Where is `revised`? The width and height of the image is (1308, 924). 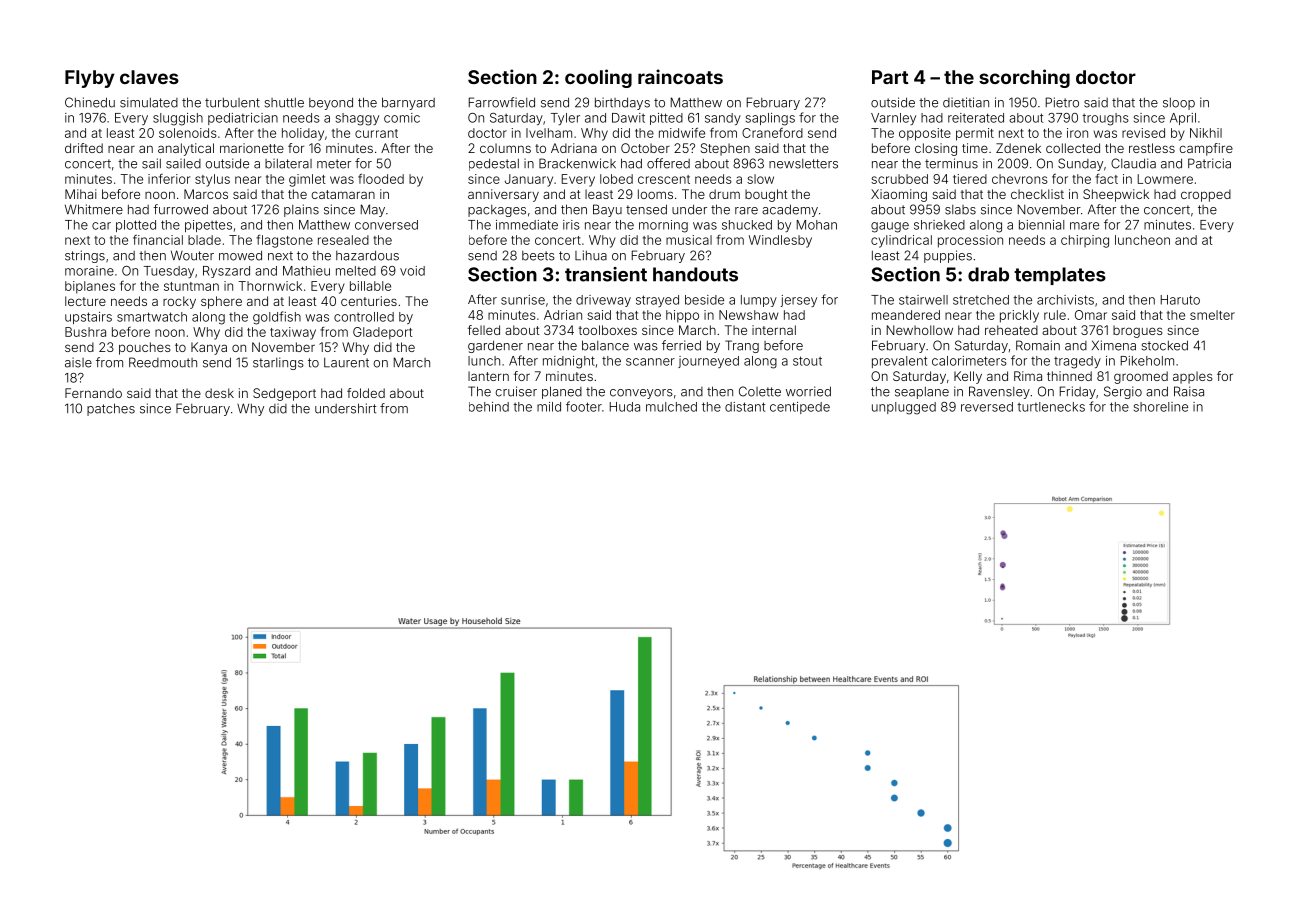 revised is located at coordinates (1143, 133).
